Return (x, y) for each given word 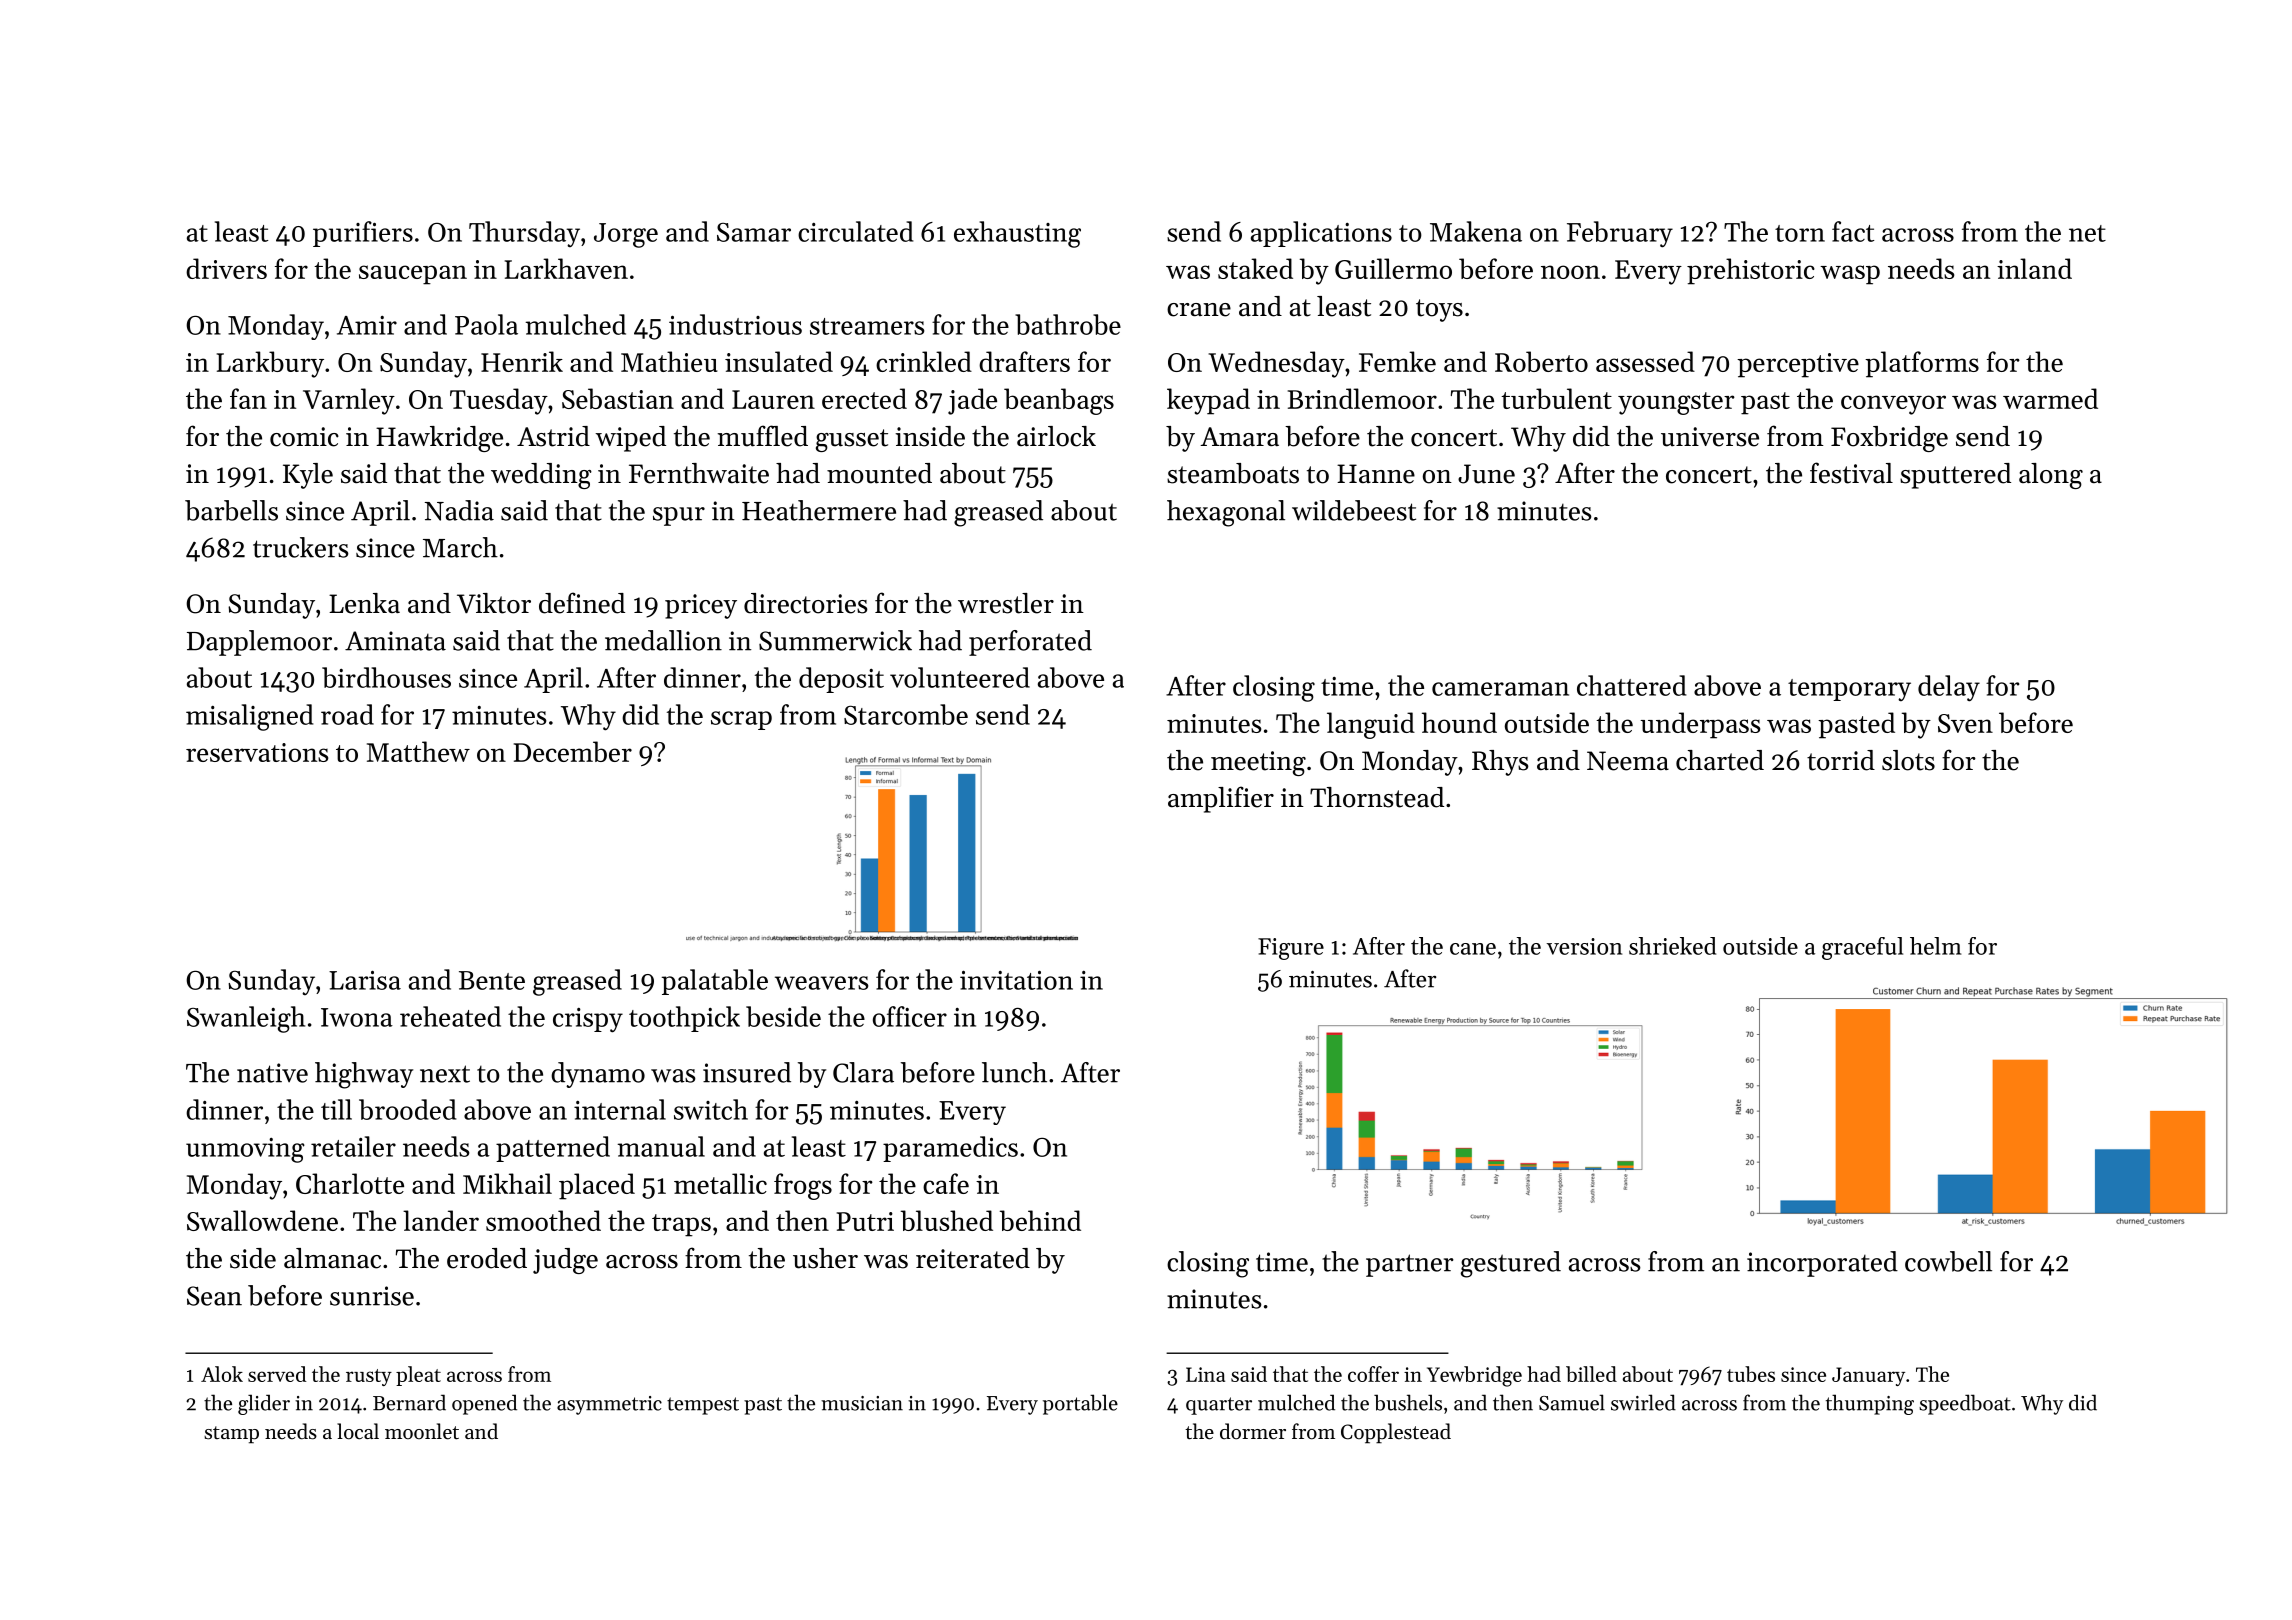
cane (1473, 949)
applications (1321, 234)
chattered (1631, 685)
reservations (257, 752)
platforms (1922, 364)
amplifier (1221, 799)
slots (1908, 760)
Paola (486, 324)
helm (1935, 946)
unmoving (245, 1150)
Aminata (395, 641)
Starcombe (906, 714)
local (358, 1431)
